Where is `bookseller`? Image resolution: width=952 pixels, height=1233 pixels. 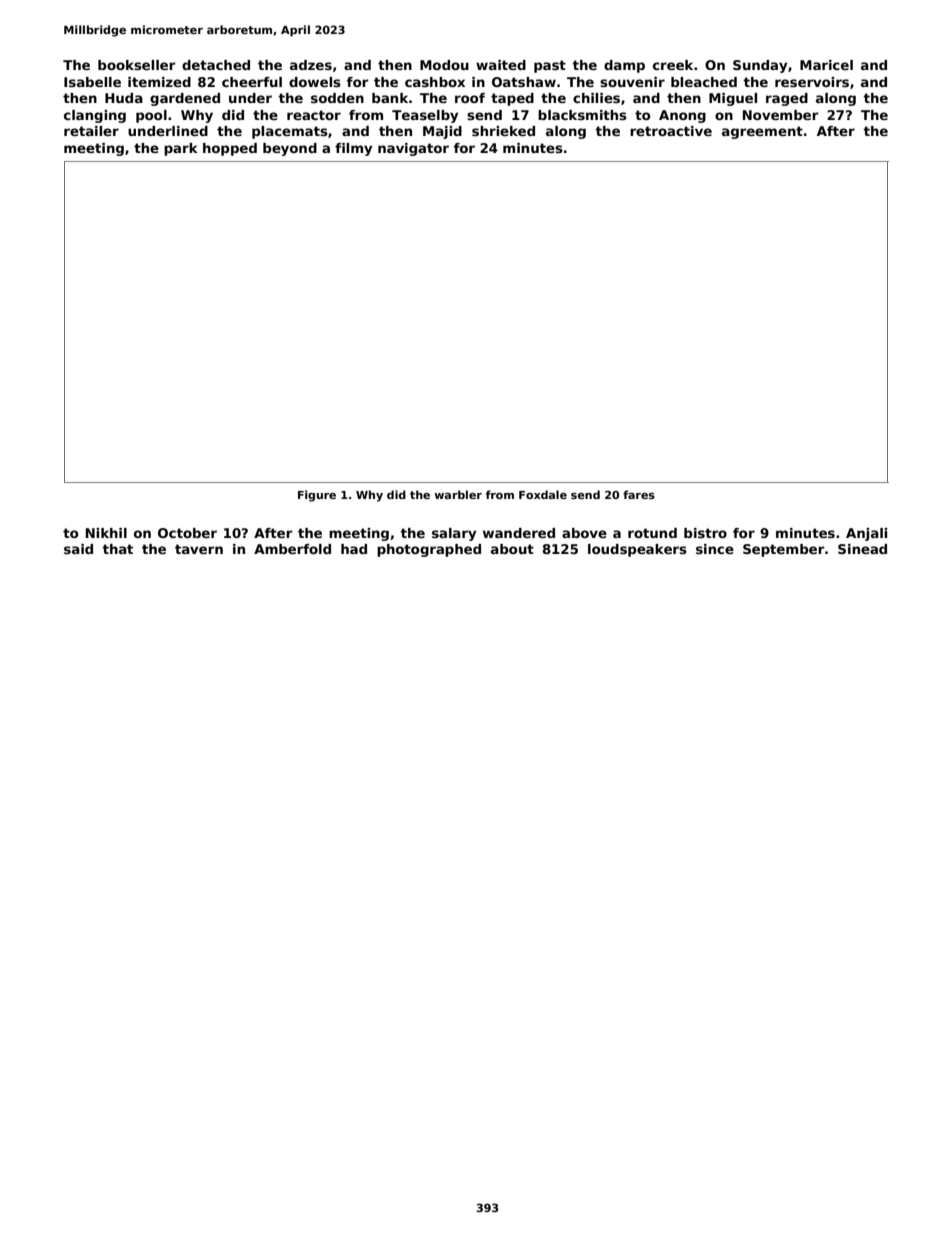 bookseller is located at coordinates (136, 65).
